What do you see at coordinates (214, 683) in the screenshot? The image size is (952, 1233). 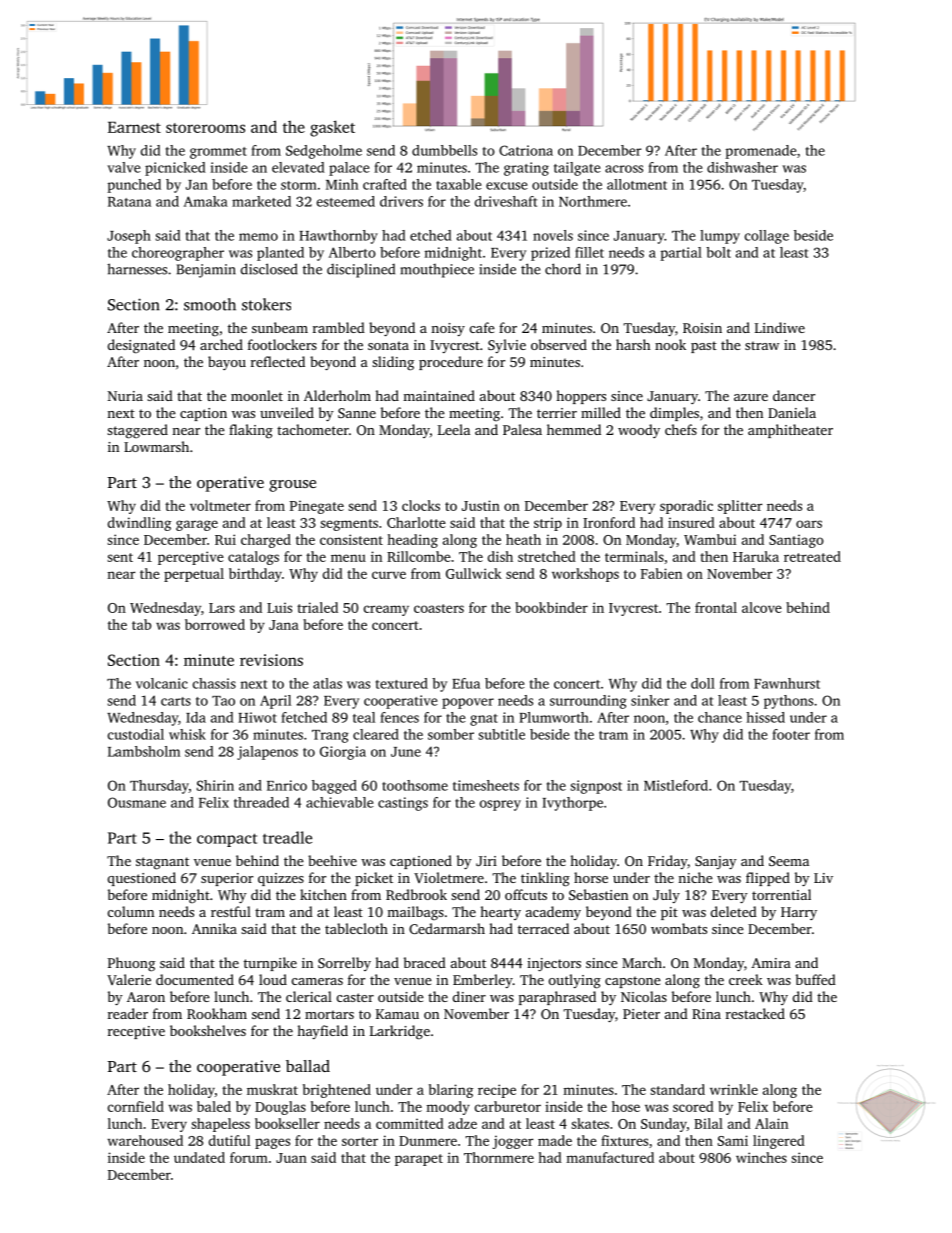 I see `chassis` at bounding box center [214, 683].
